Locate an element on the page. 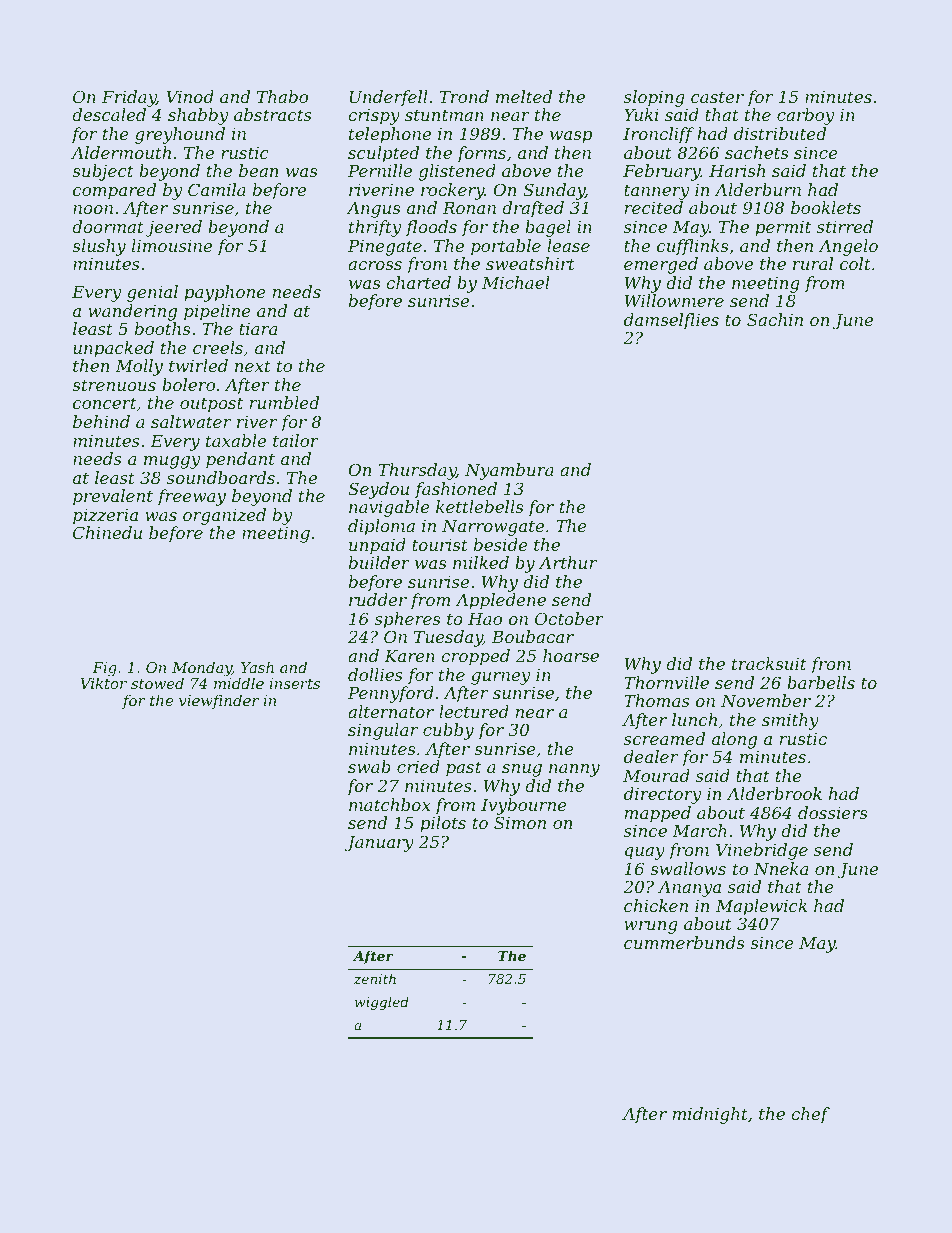  zenith is located at coordinates (375, 979).
